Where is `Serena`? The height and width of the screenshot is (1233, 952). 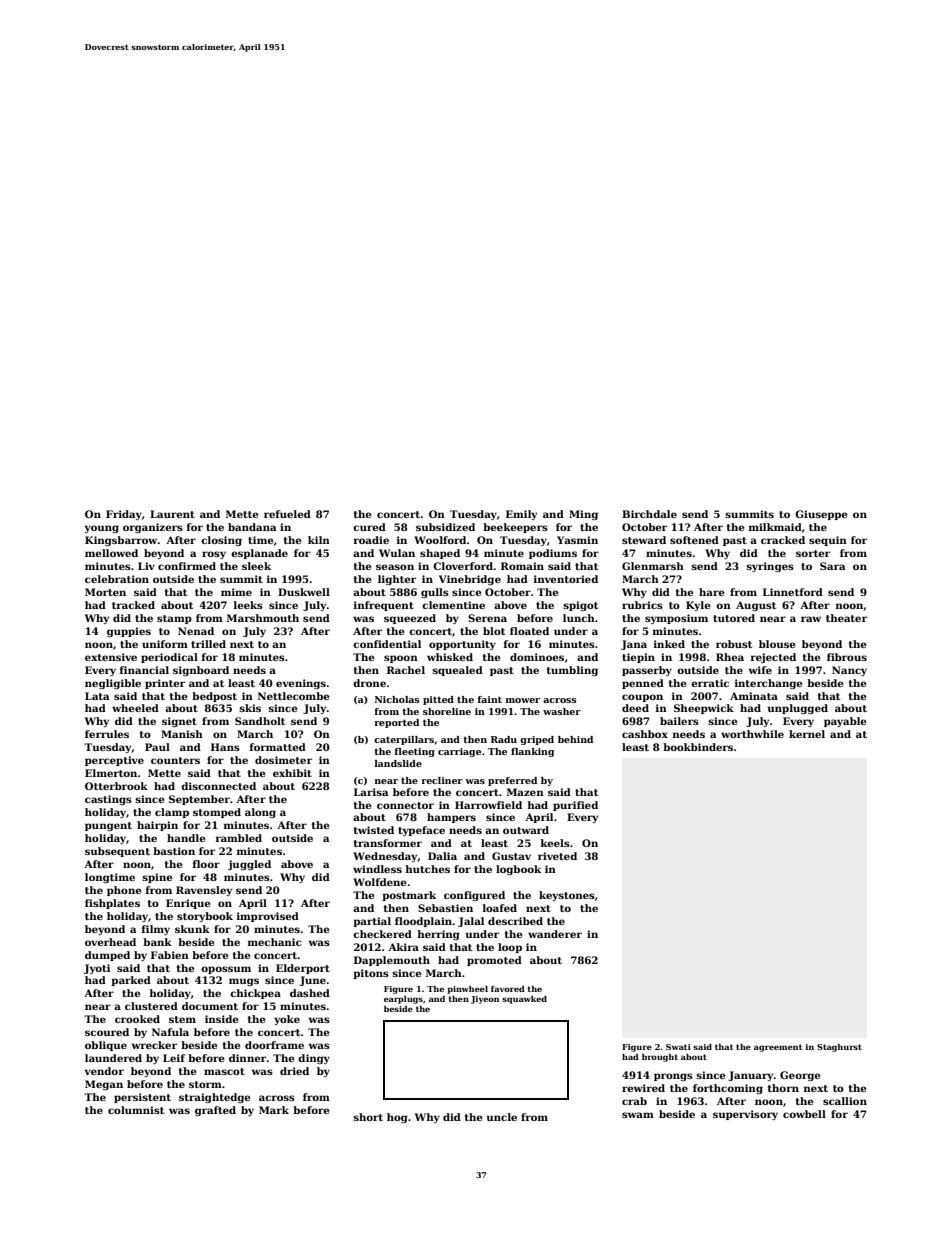
Serena is located at coordinates (487, 618).
